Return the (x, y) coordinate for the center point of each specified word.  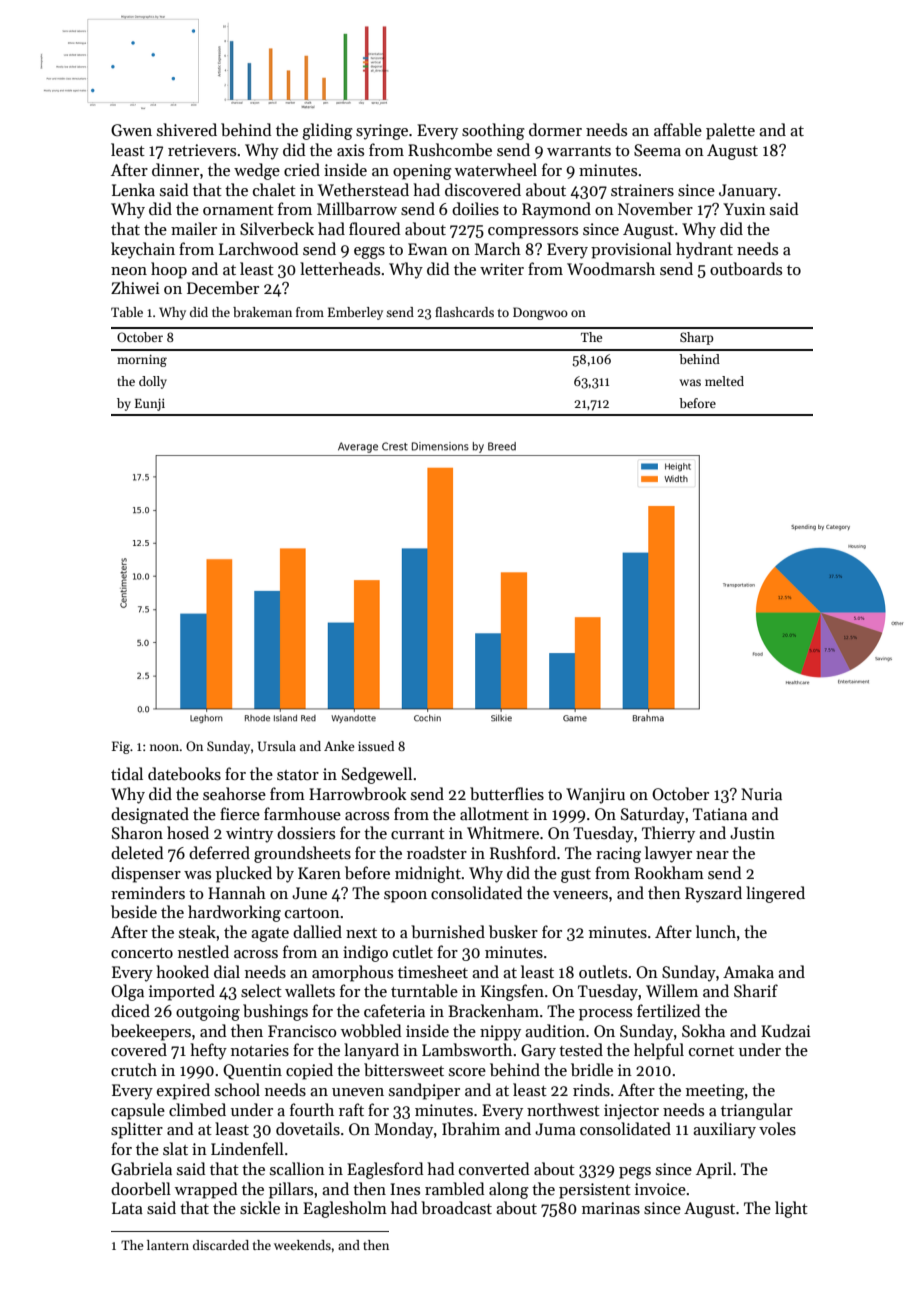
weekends (302, 1245)
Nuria (761, 794)
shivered (187, 129)
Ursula (277, 746)
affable (678, 129)
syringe (382, 132)
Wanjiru (595, 796)
